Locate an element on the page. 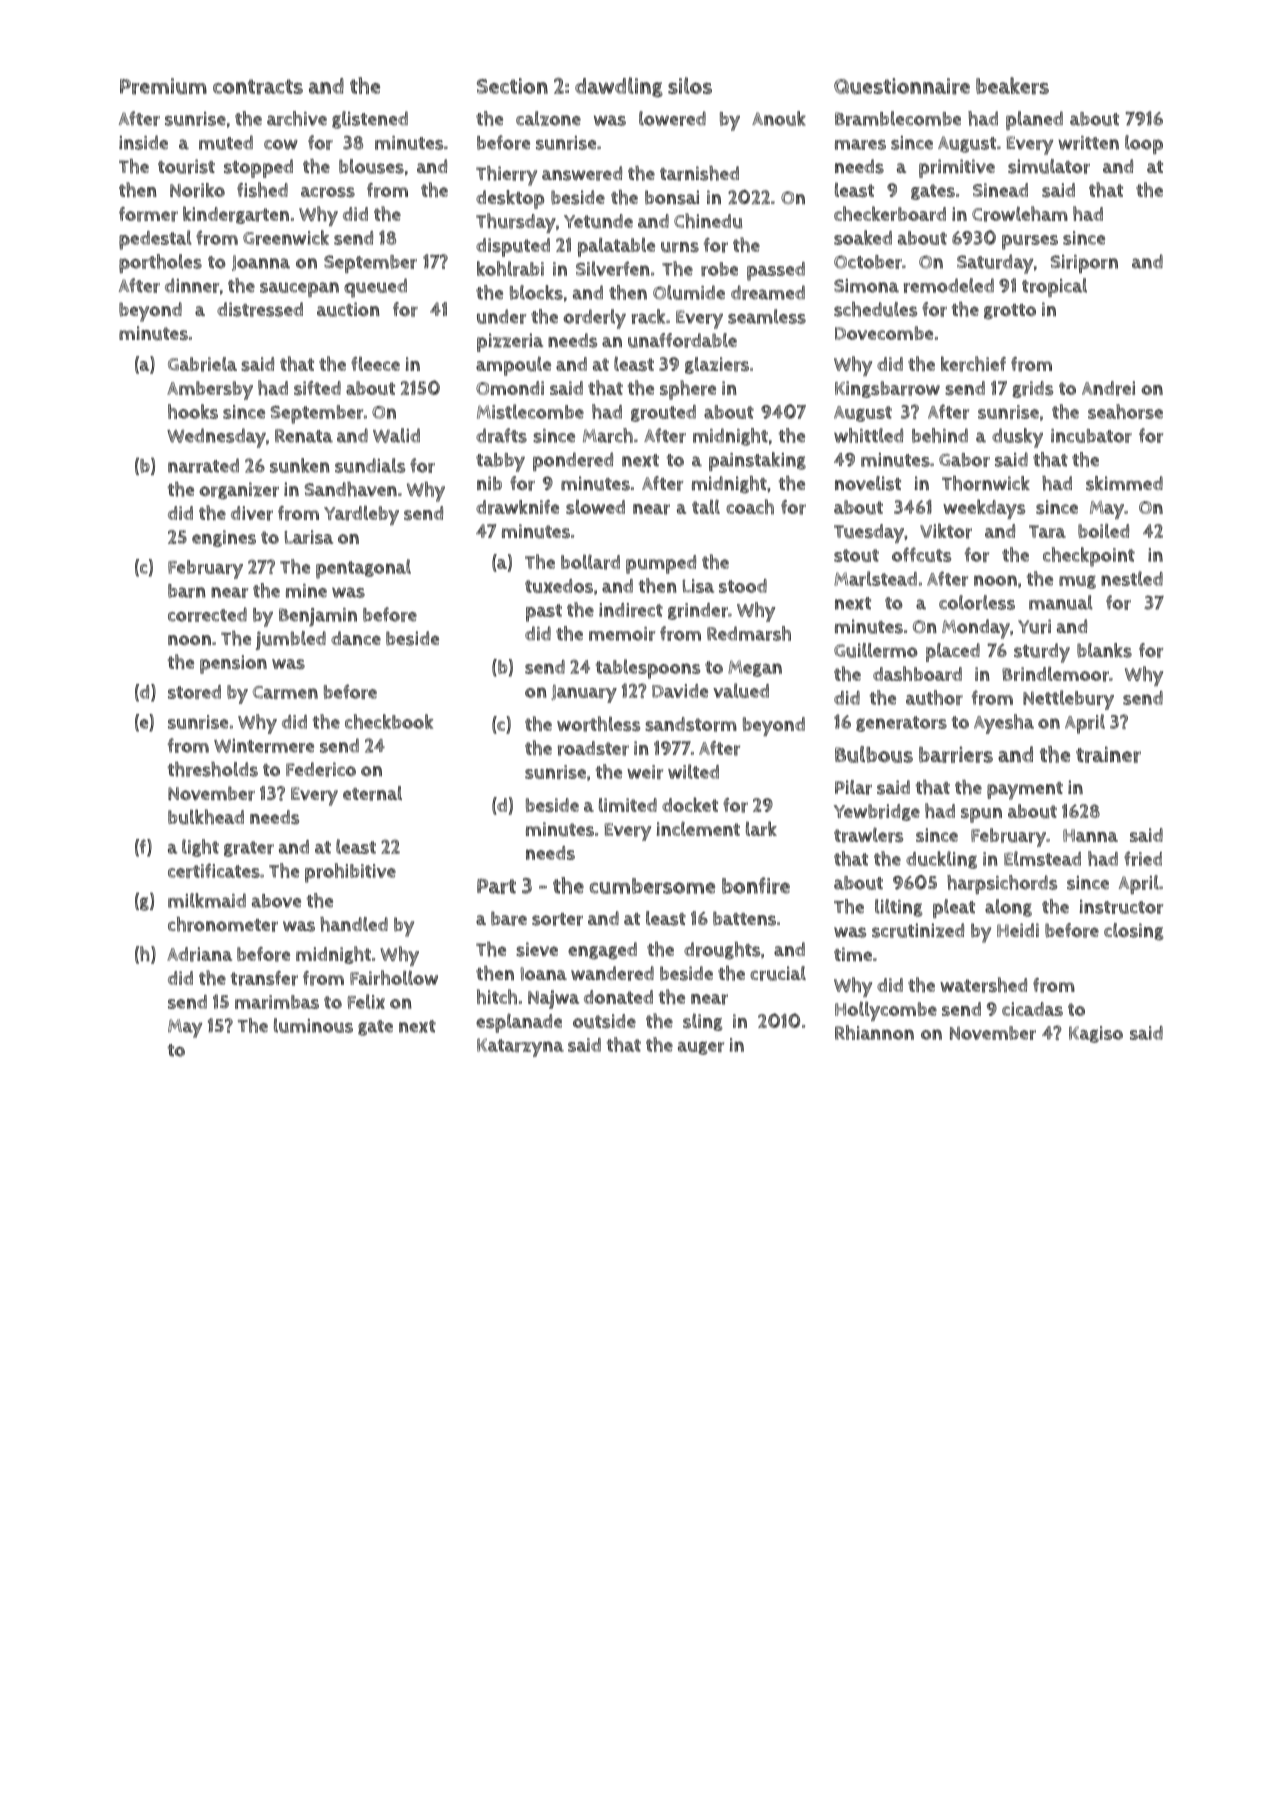 The width and height of the document is (1282, 1813). contracts is located at coordinates (258, 87).
